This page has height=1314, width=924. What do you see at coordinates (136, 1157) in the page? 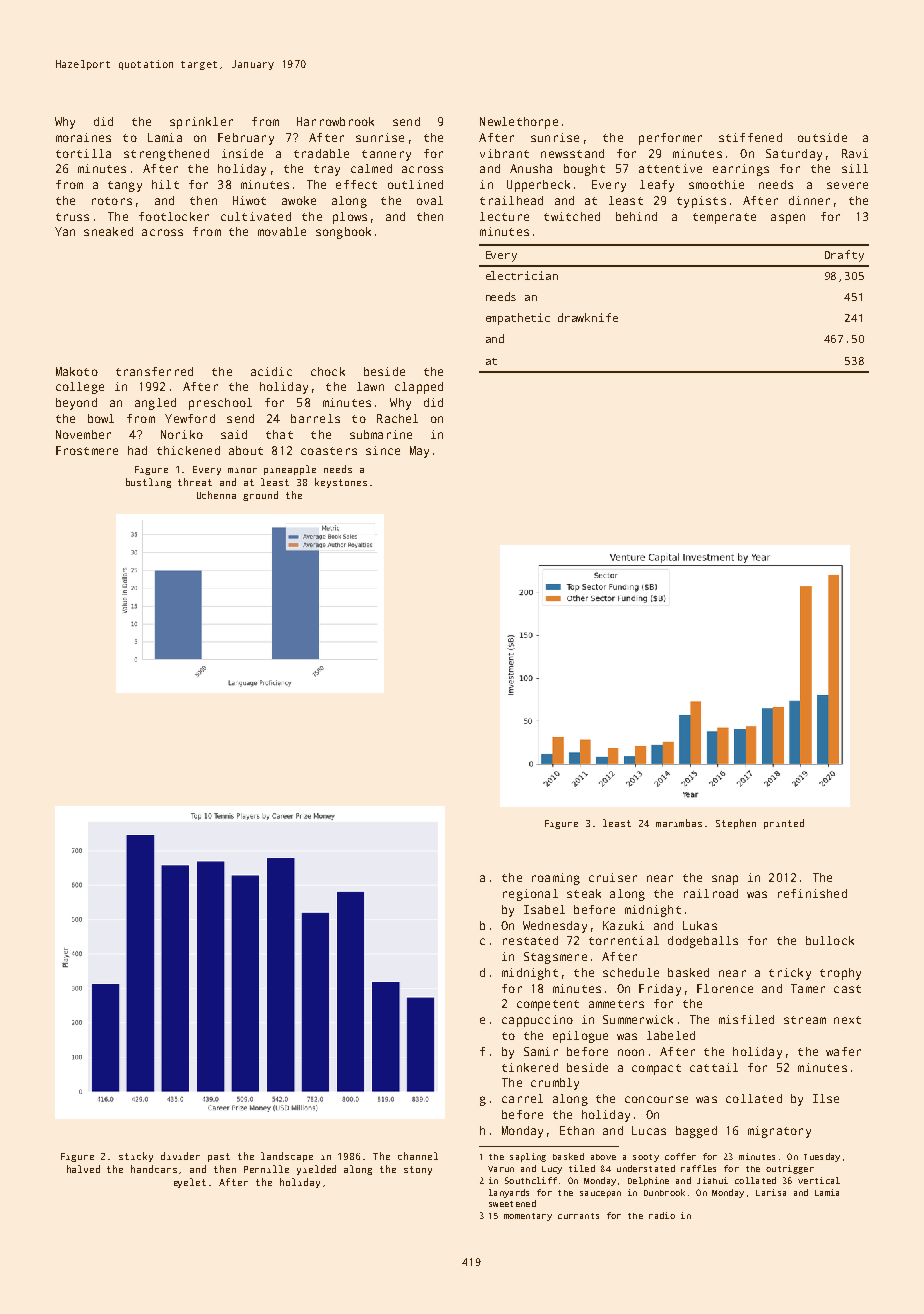
I see `sticky` at bounding box center [136, 1157].
